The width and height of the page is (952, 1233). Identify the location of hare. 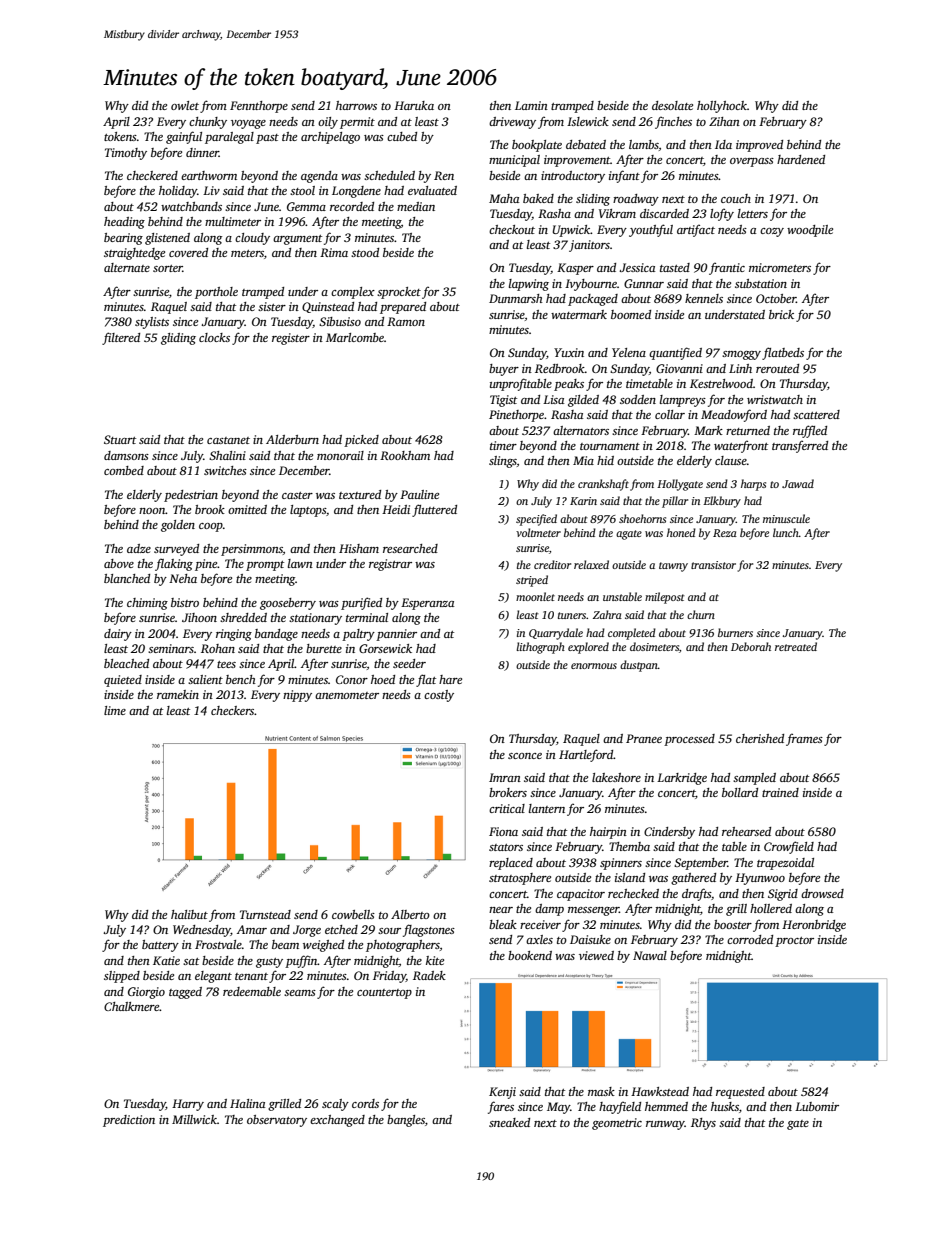
(450, 679).
